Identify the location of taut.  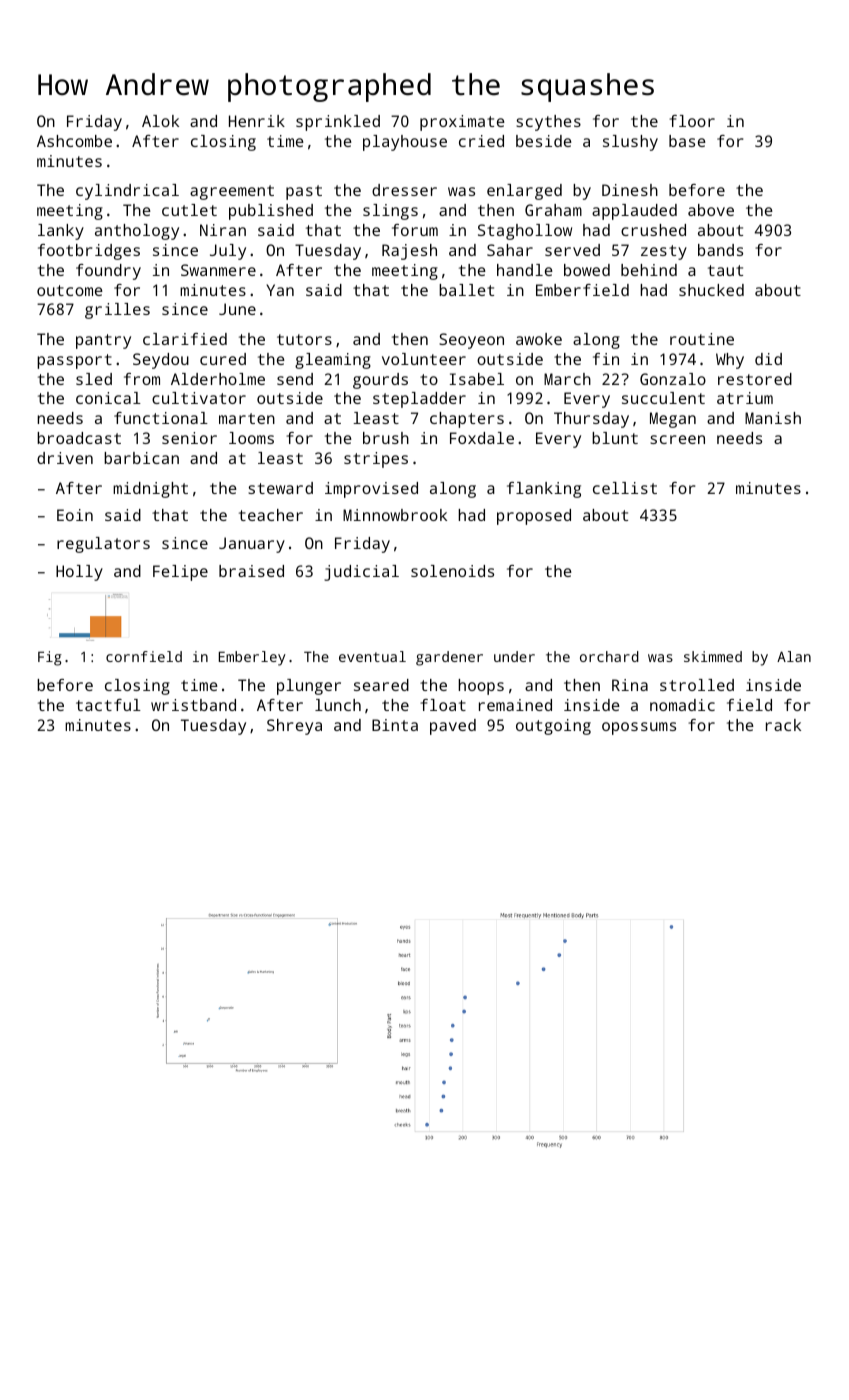
(725, 270).
